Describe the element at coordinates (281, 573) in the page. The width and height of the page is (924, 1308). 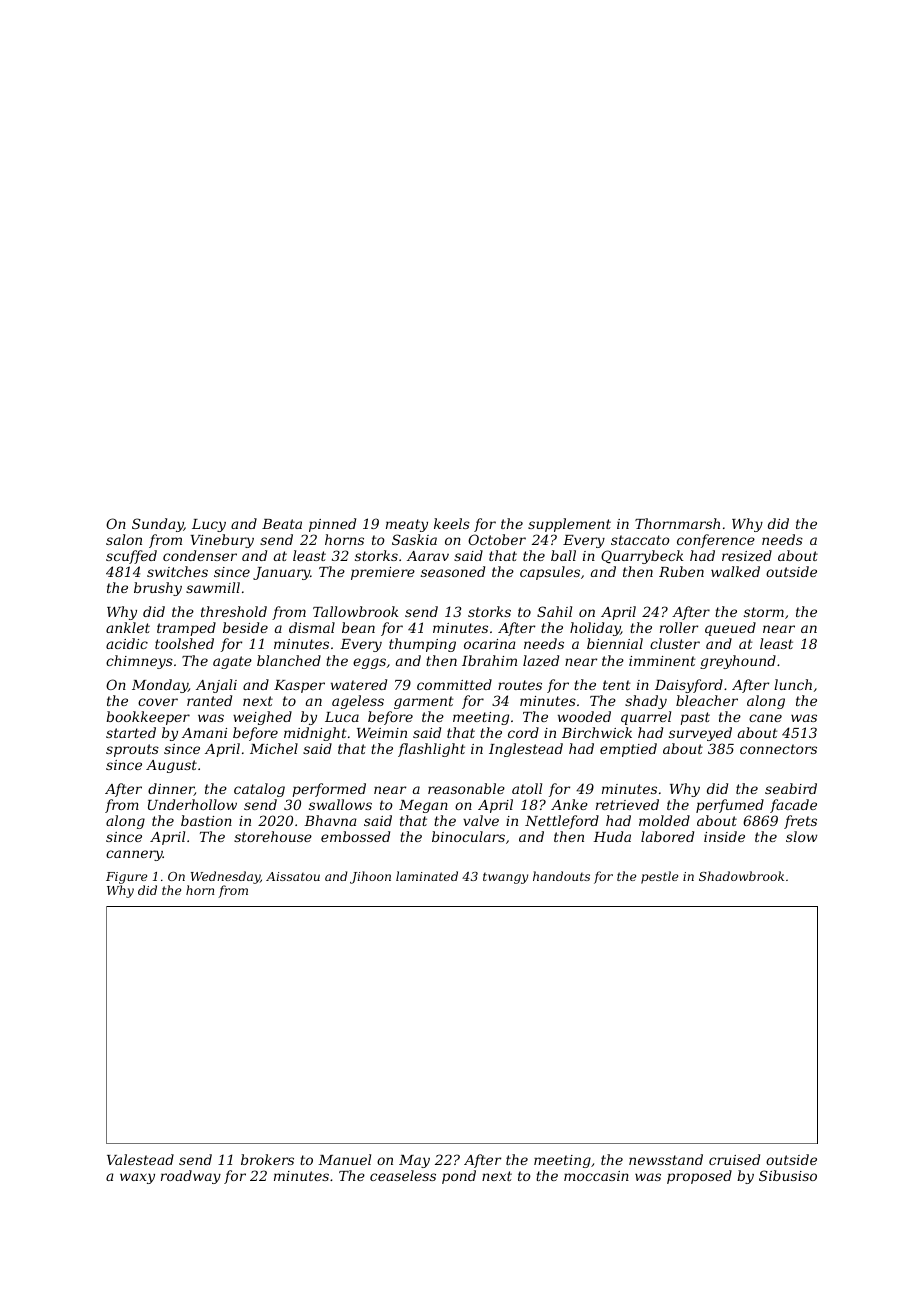
I see `January` at that location.
